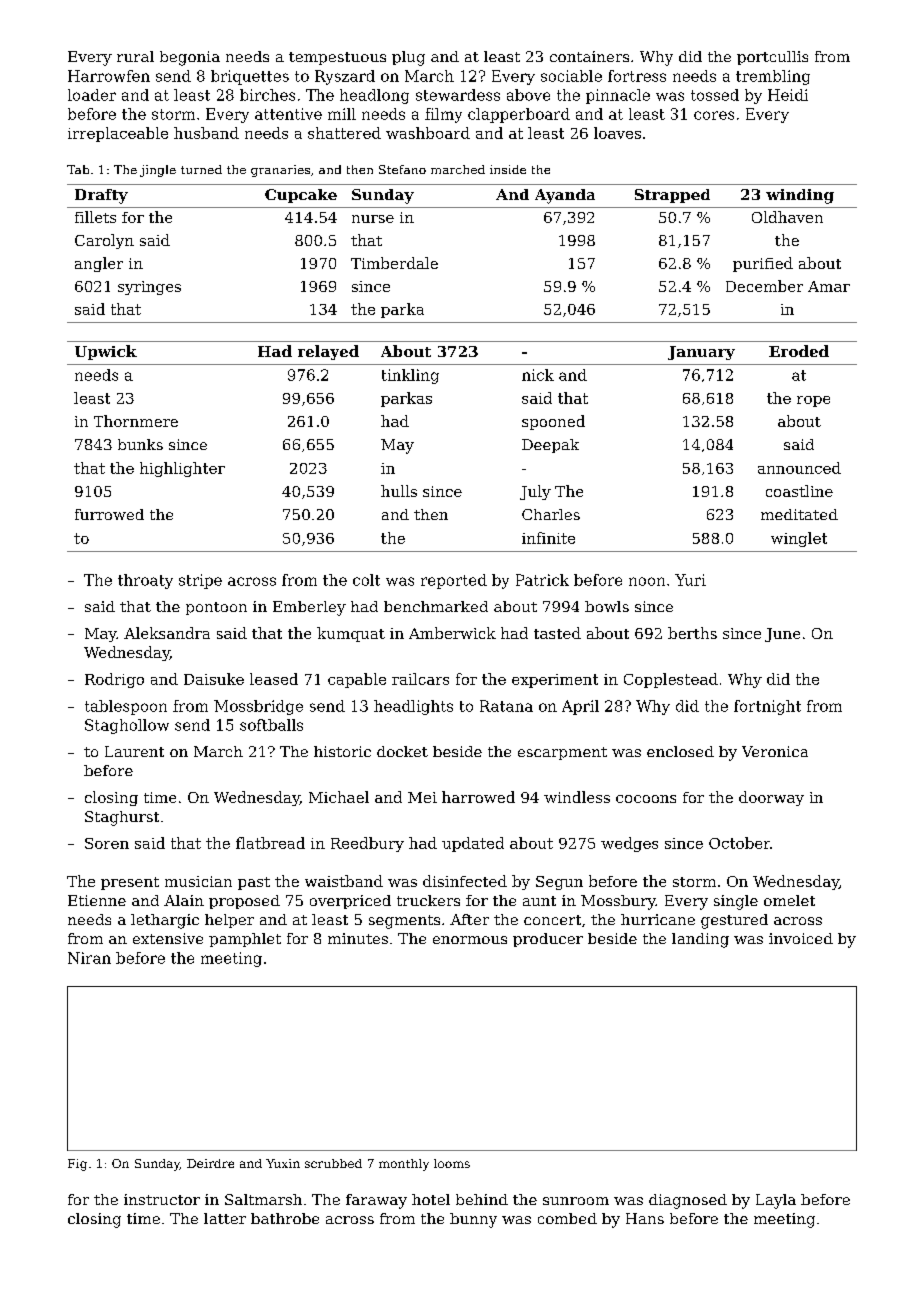 This image has width=924, height=1308. What do you see at coordinates (701, 353) in the image?
I see `January` at bounding box center [701, 353].
